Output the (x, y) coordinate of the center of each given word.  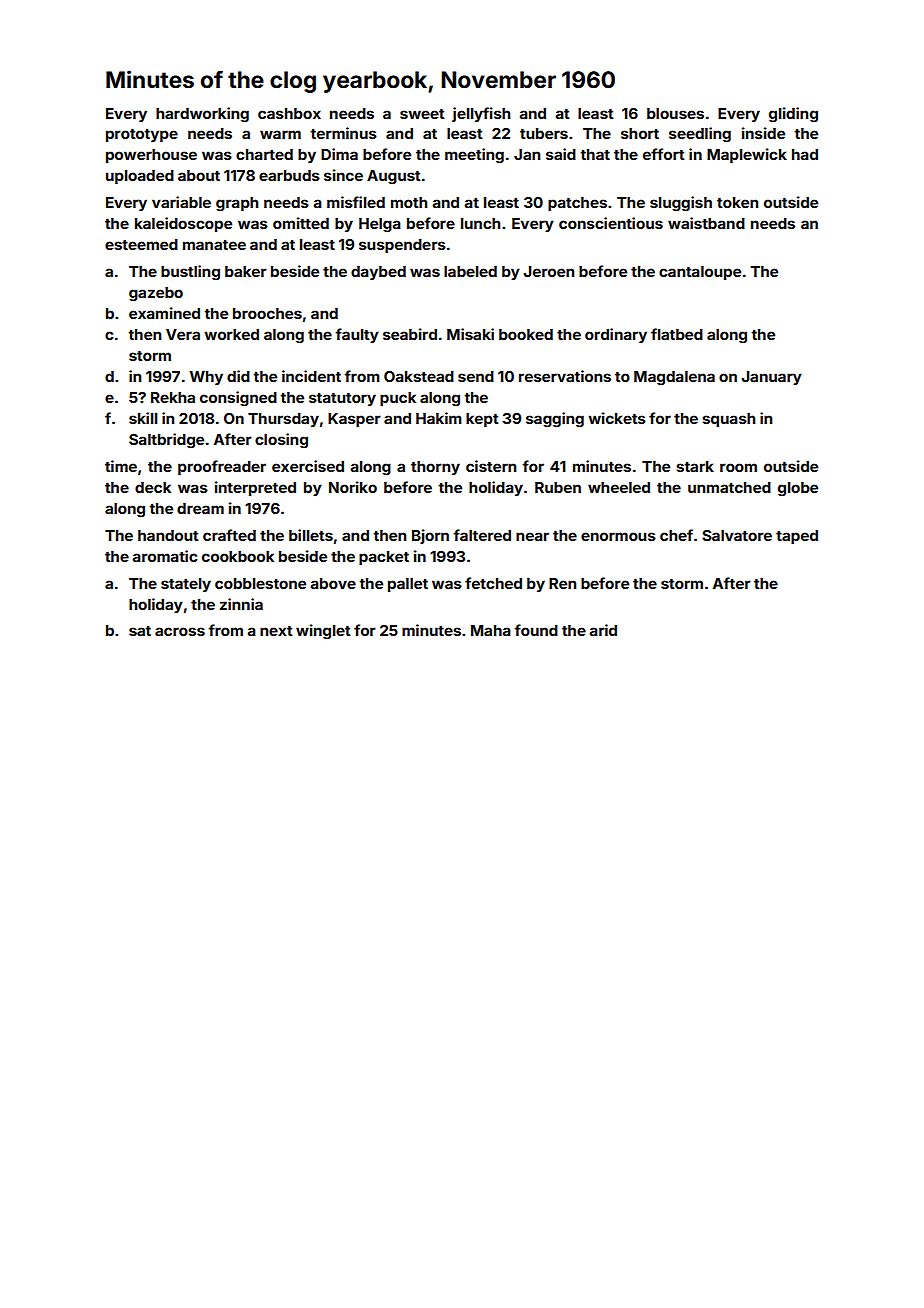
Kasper (354, 420)
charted (264, 154)
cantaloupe (700, 273)
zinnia (241, 604)
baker (246, 271)
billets (311, 535)
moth (409, 202)
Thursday (283, 420)
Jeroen (549, 271)
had (805, 154)
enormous (618, 536)
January (772, 378)
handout (168, 535)
